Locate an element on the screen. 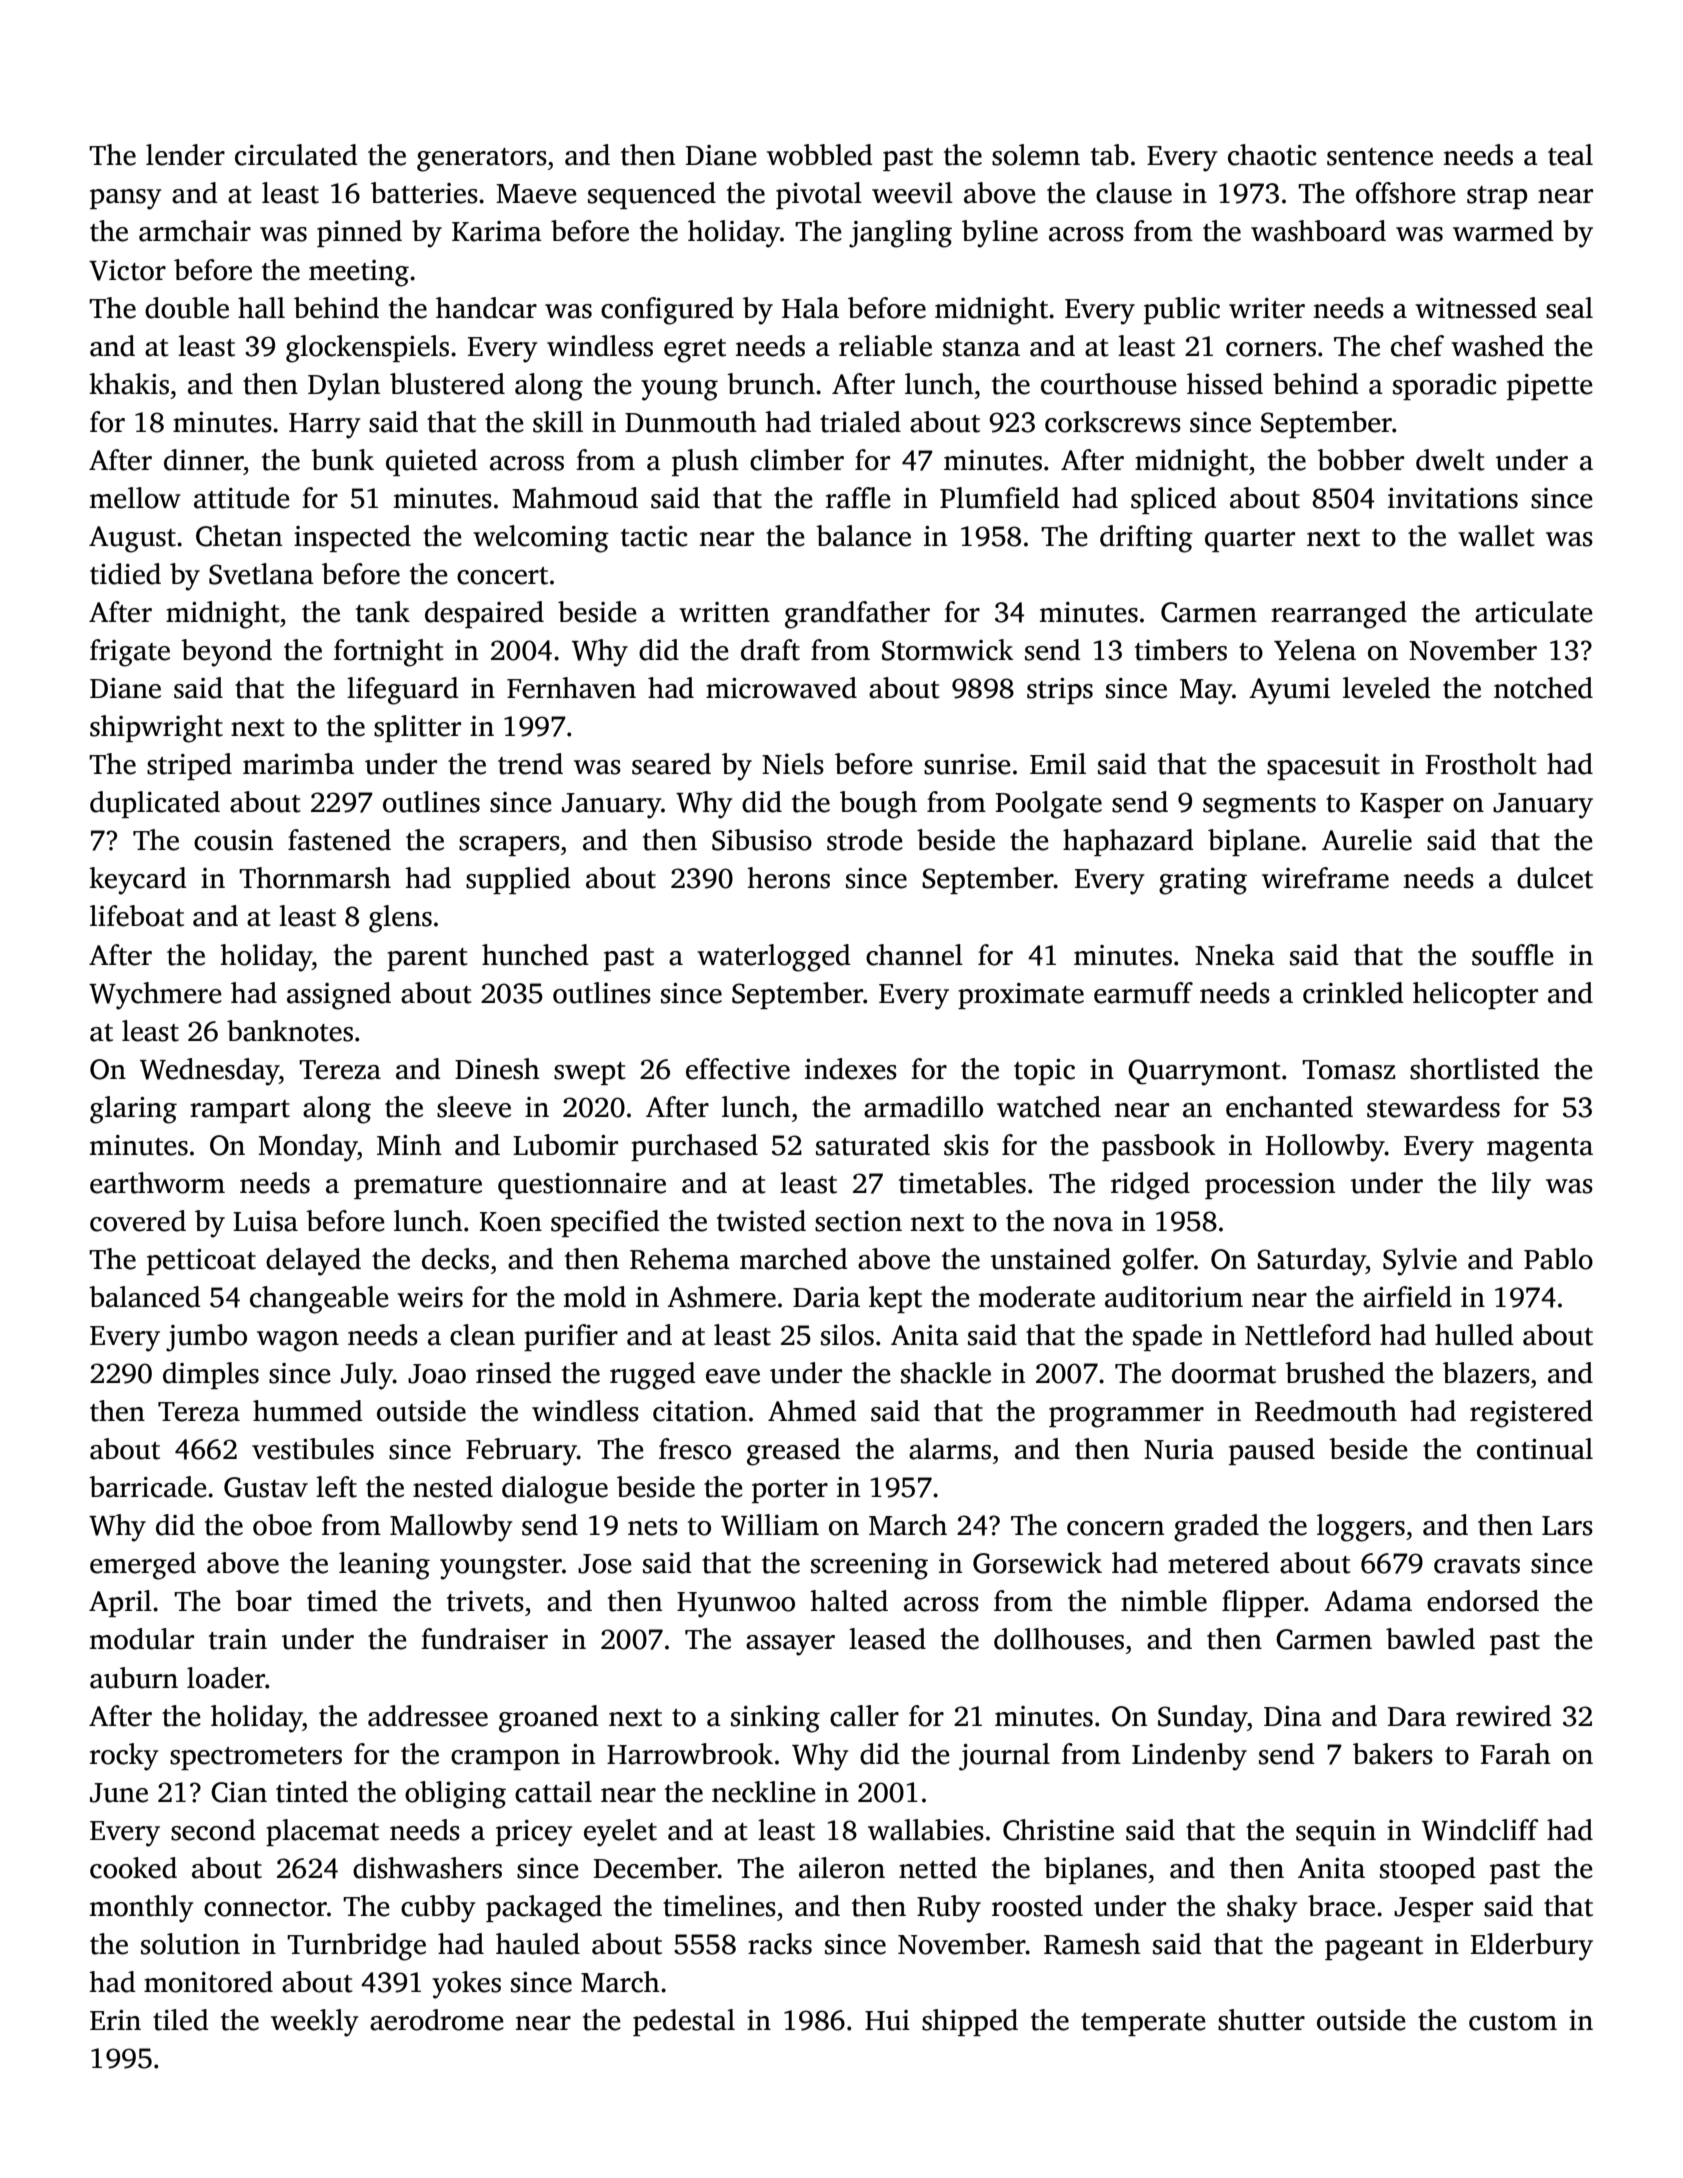 This screenshot has width=1683, height=2178. dinner is located at coordinates (204, 460).
